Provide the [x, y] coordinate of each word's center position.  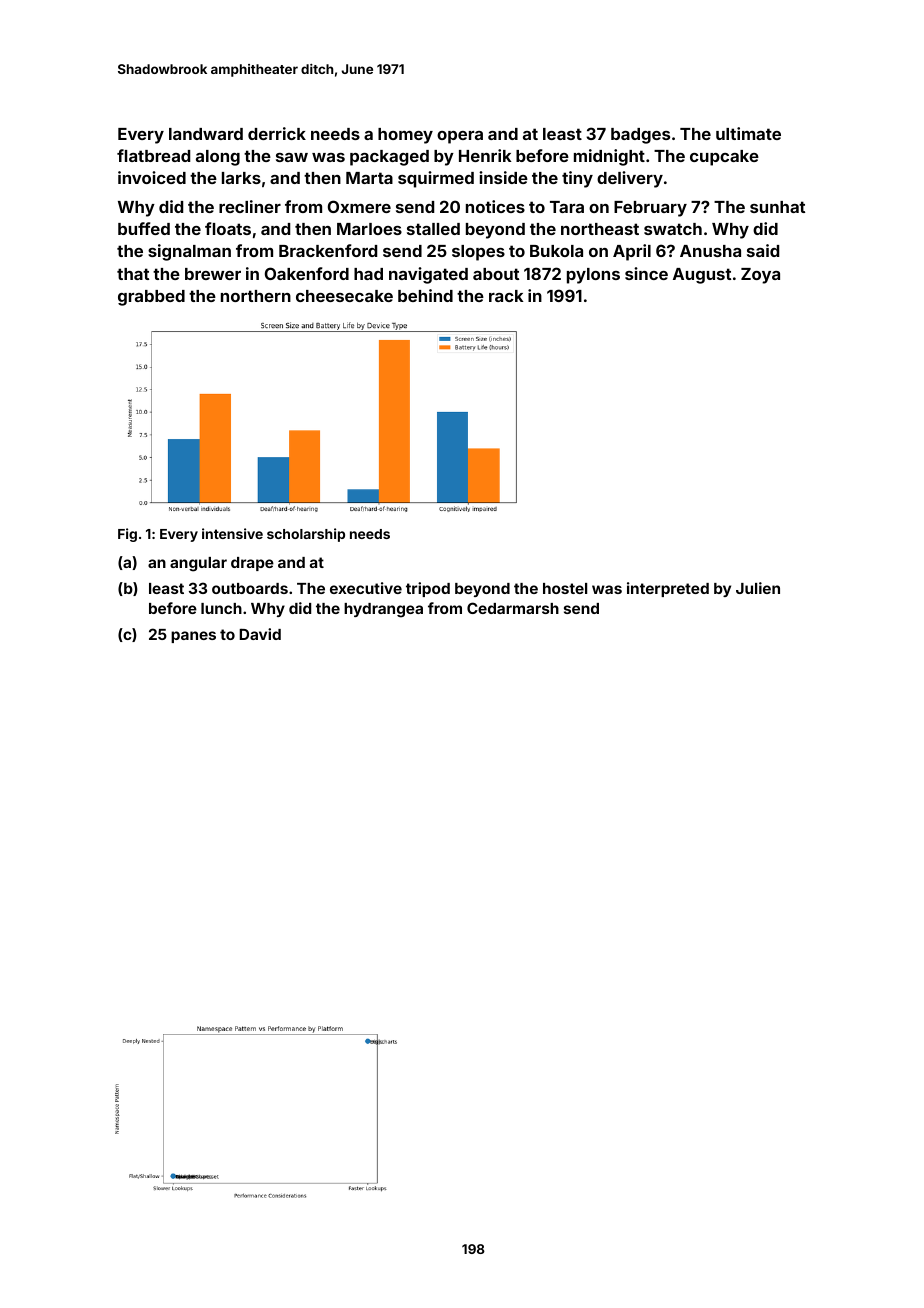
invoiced [152, 177]
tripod [428, 589]
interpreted [668, 589]
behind [425, 295]
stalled [433, 229]
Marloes [369, 229]
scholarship [306, 535]
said [763, 250]
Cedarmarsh [513, 608]
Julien [758, 588]
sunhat [777, 207]
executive [366, 588]
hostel [565, 588]
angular [198, 564]
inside [503, 177]
